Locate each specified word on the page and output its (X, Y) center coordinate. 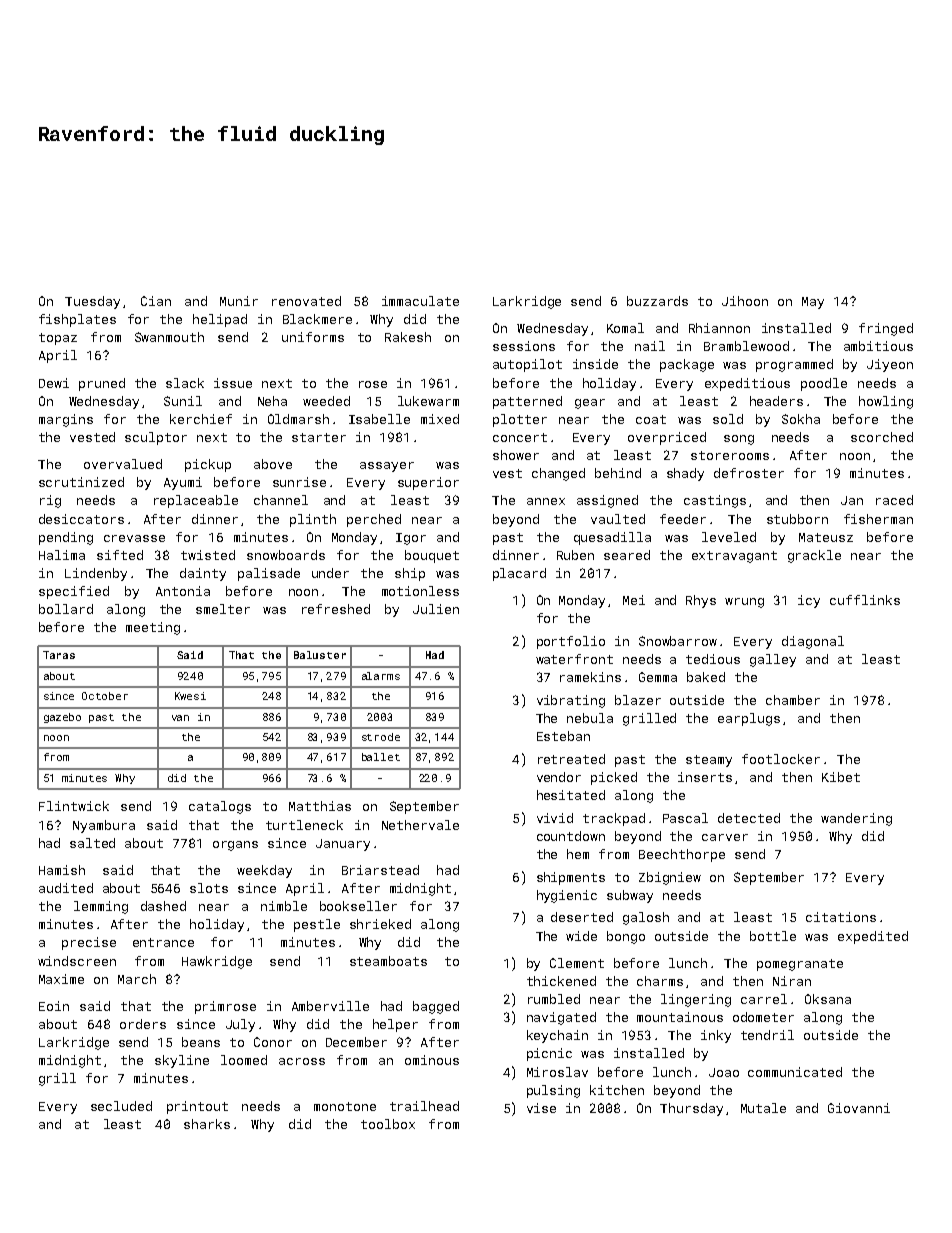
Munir (239, 301)
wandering (856, 819)
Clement (577, 963)
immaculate (420, 301)
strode (381, 737)
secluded (121, 1106)
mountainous (680, 1017)
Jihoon (745, 301)
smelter (223, 609)
